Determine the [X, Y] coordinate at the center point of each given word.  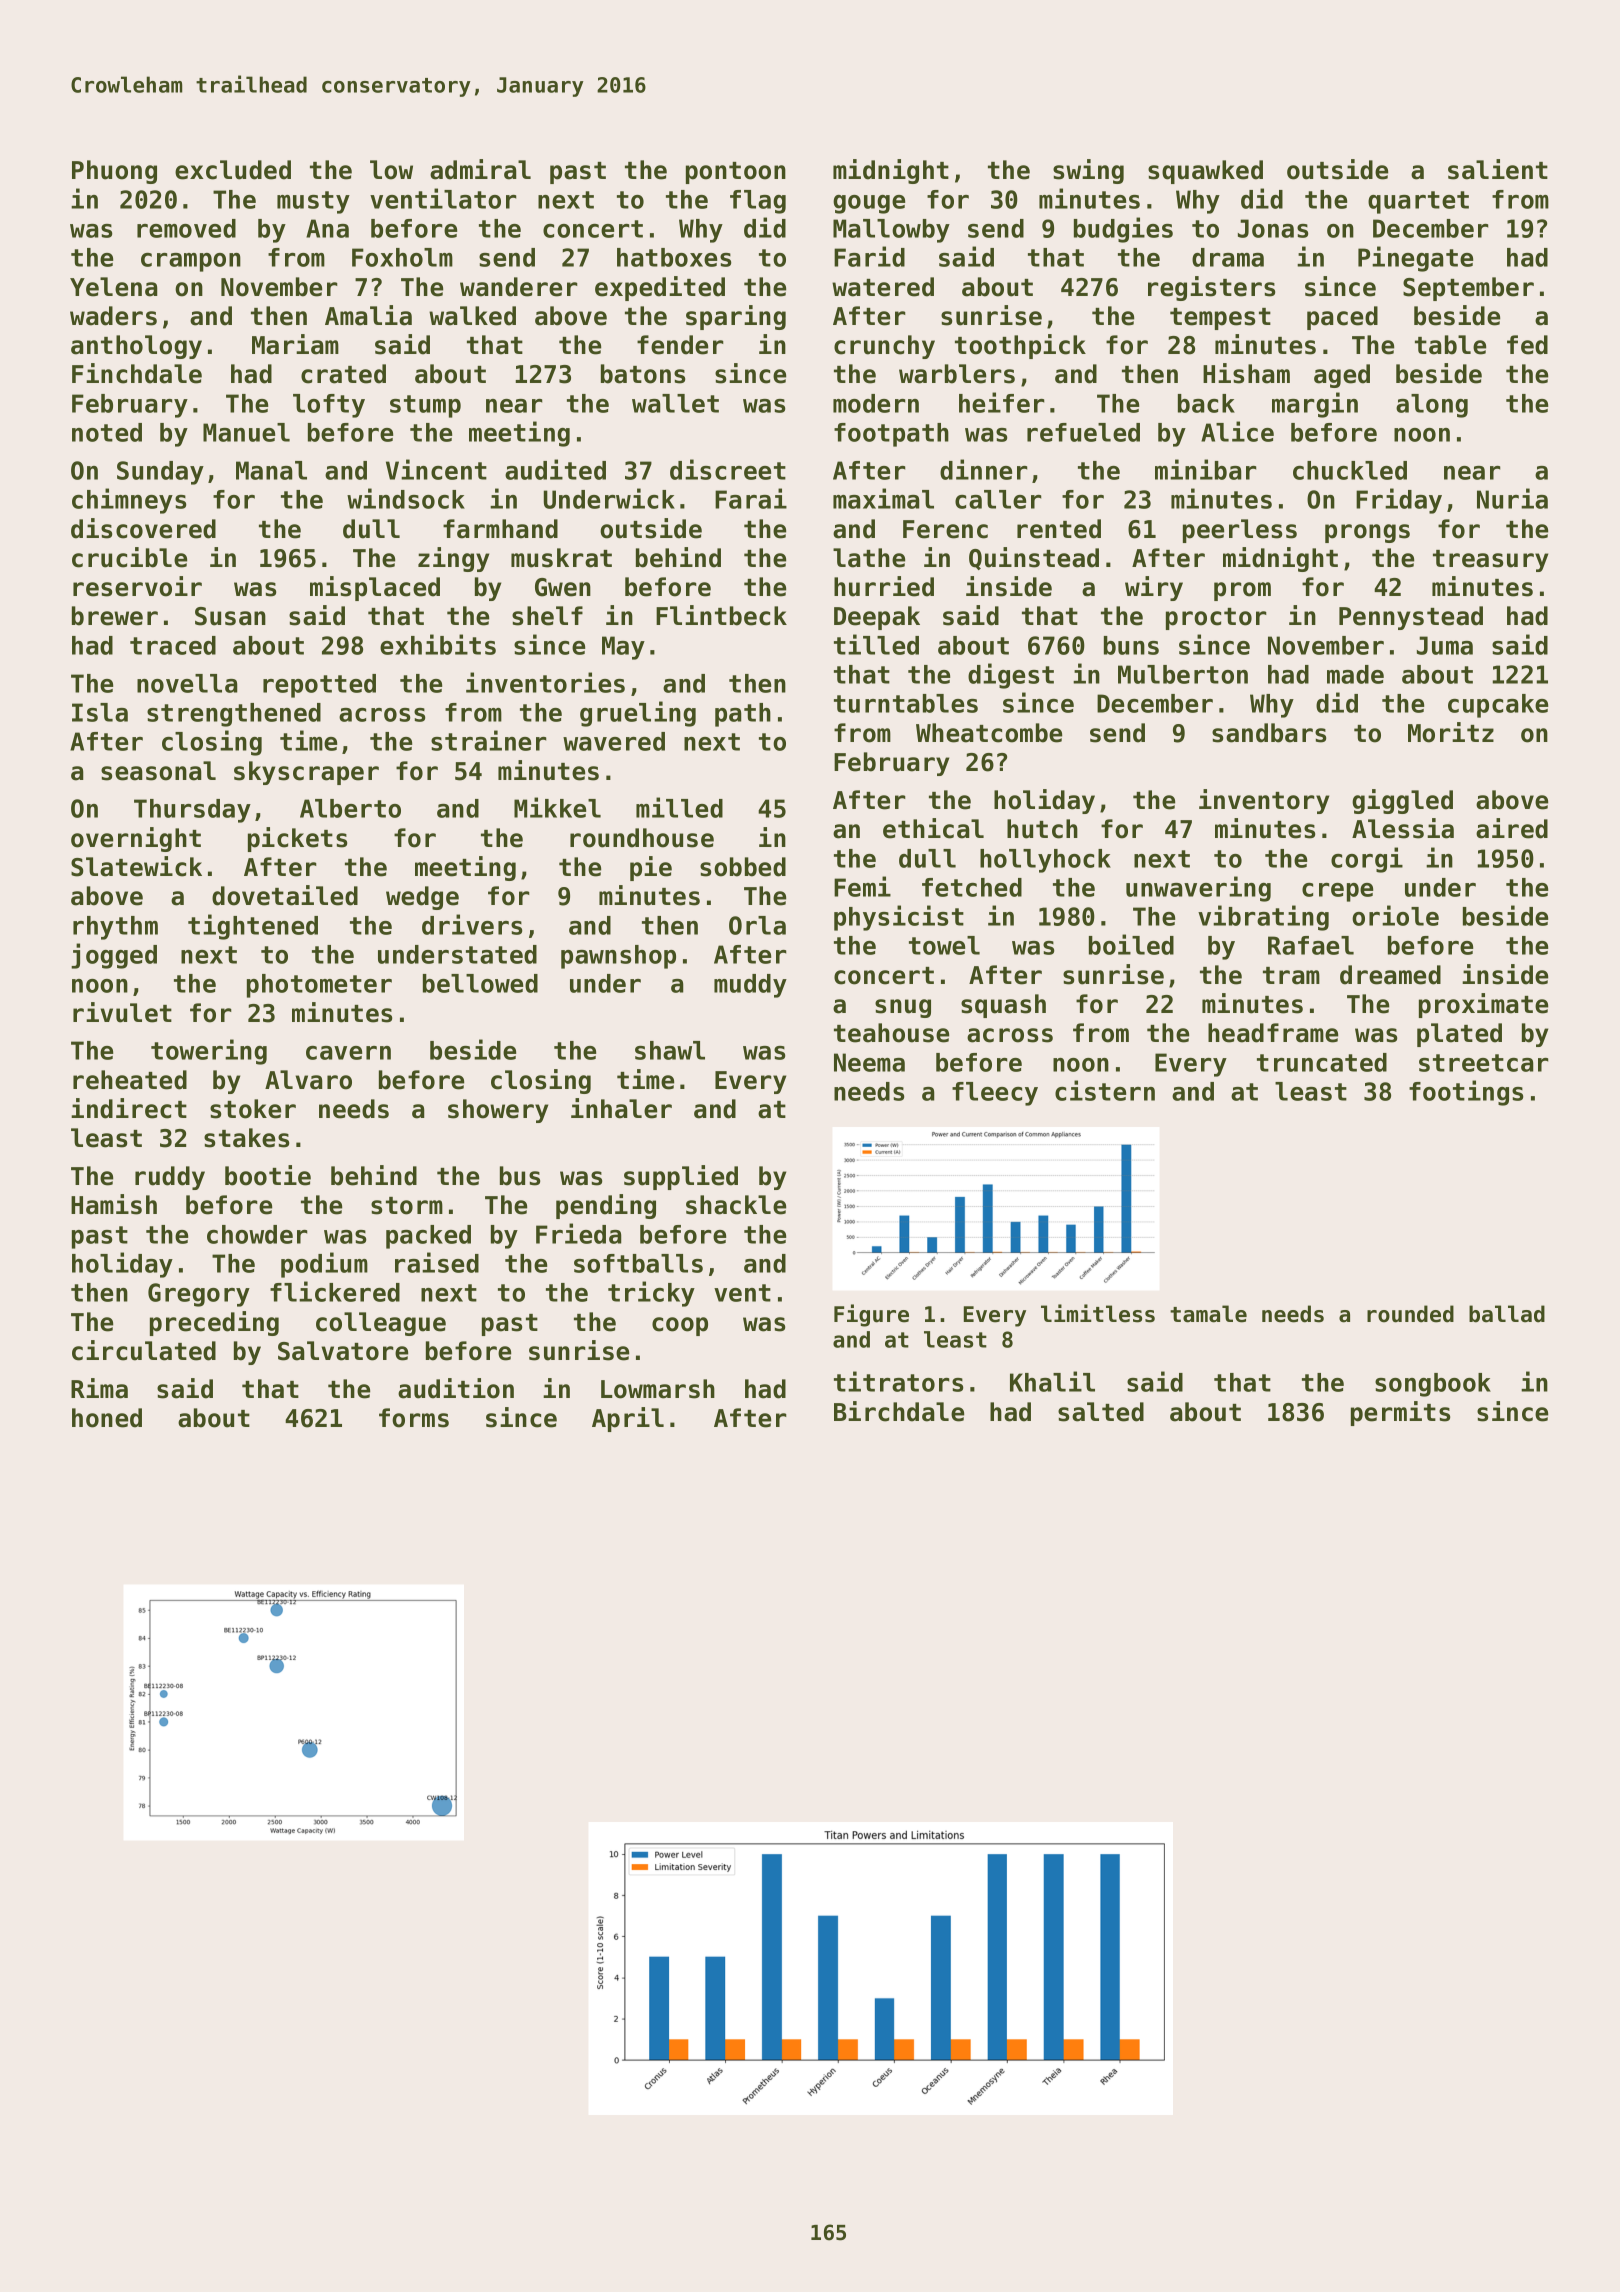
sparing [736, 317]
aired [1512, 828]
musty [313, 202]
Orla [757, 925]
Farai [751, 498]
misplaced [375, 588]
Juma [1445, 645]
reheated [130, 1080]
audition [456, 1388]
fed [1527, 345]
